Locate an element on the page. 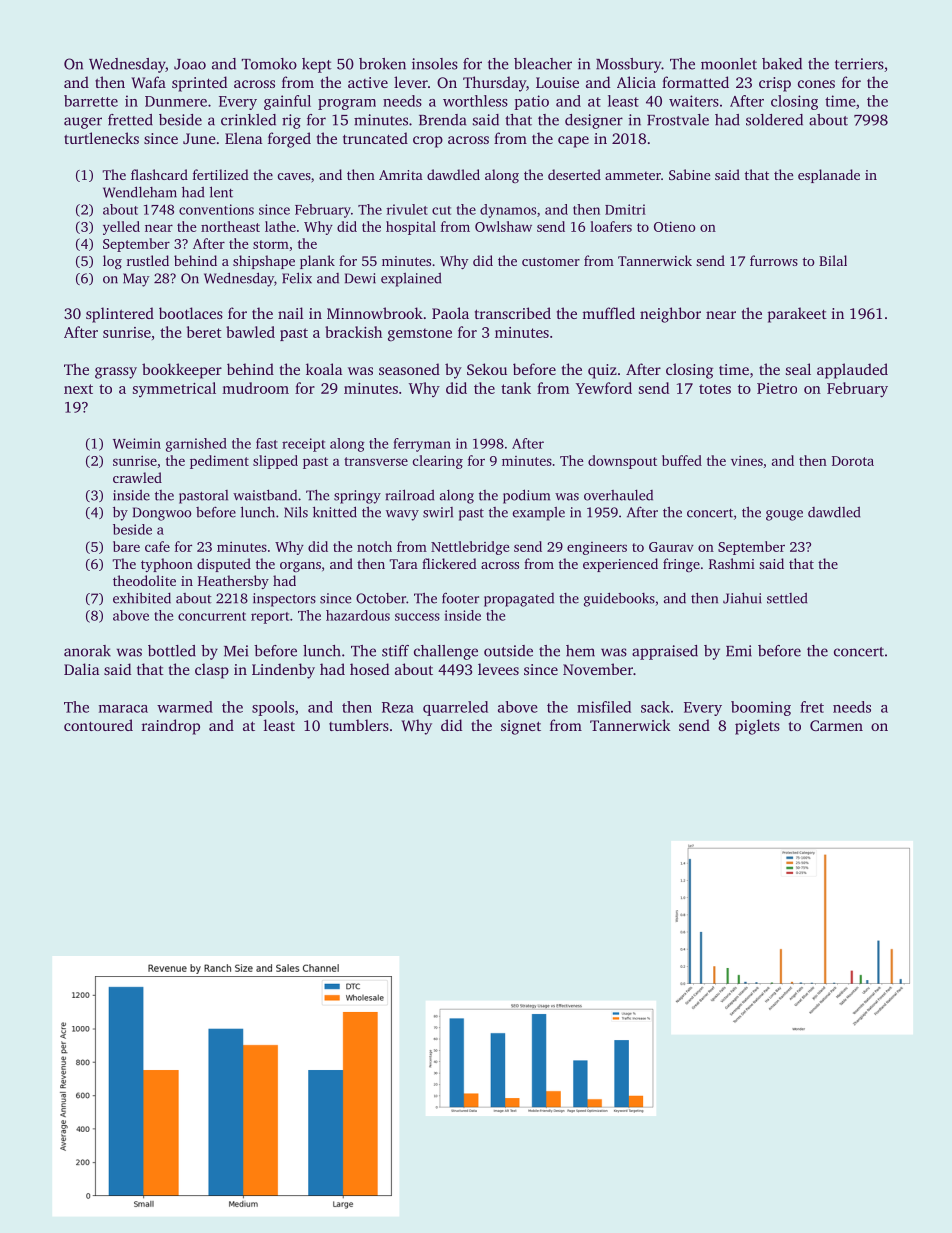 The height and width of the image is (1233, 952). signet is located at coordinates (521, 727).
